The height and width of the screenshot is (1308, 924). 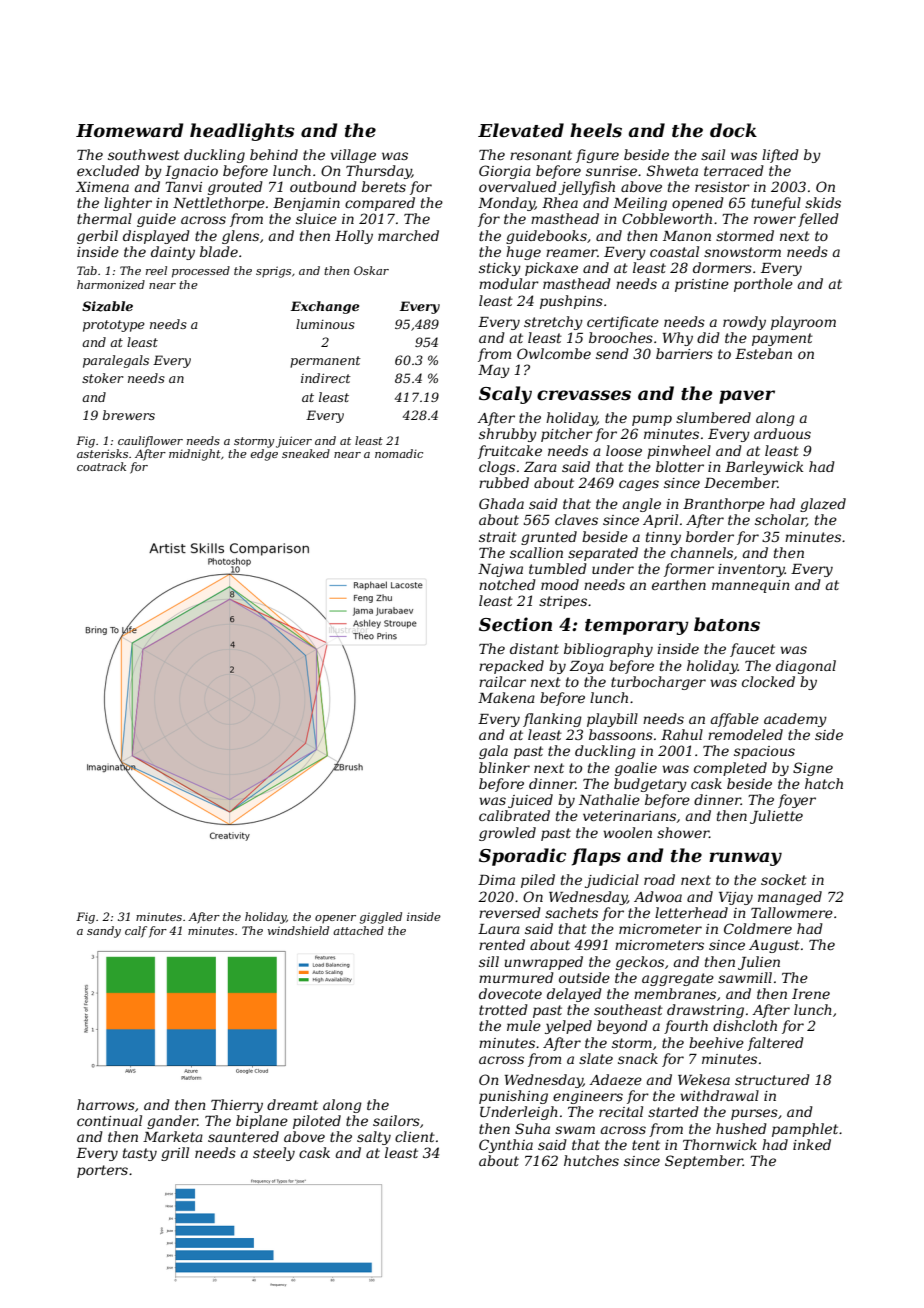 I want to click on dreamt, so click(x=292, y=1104).
